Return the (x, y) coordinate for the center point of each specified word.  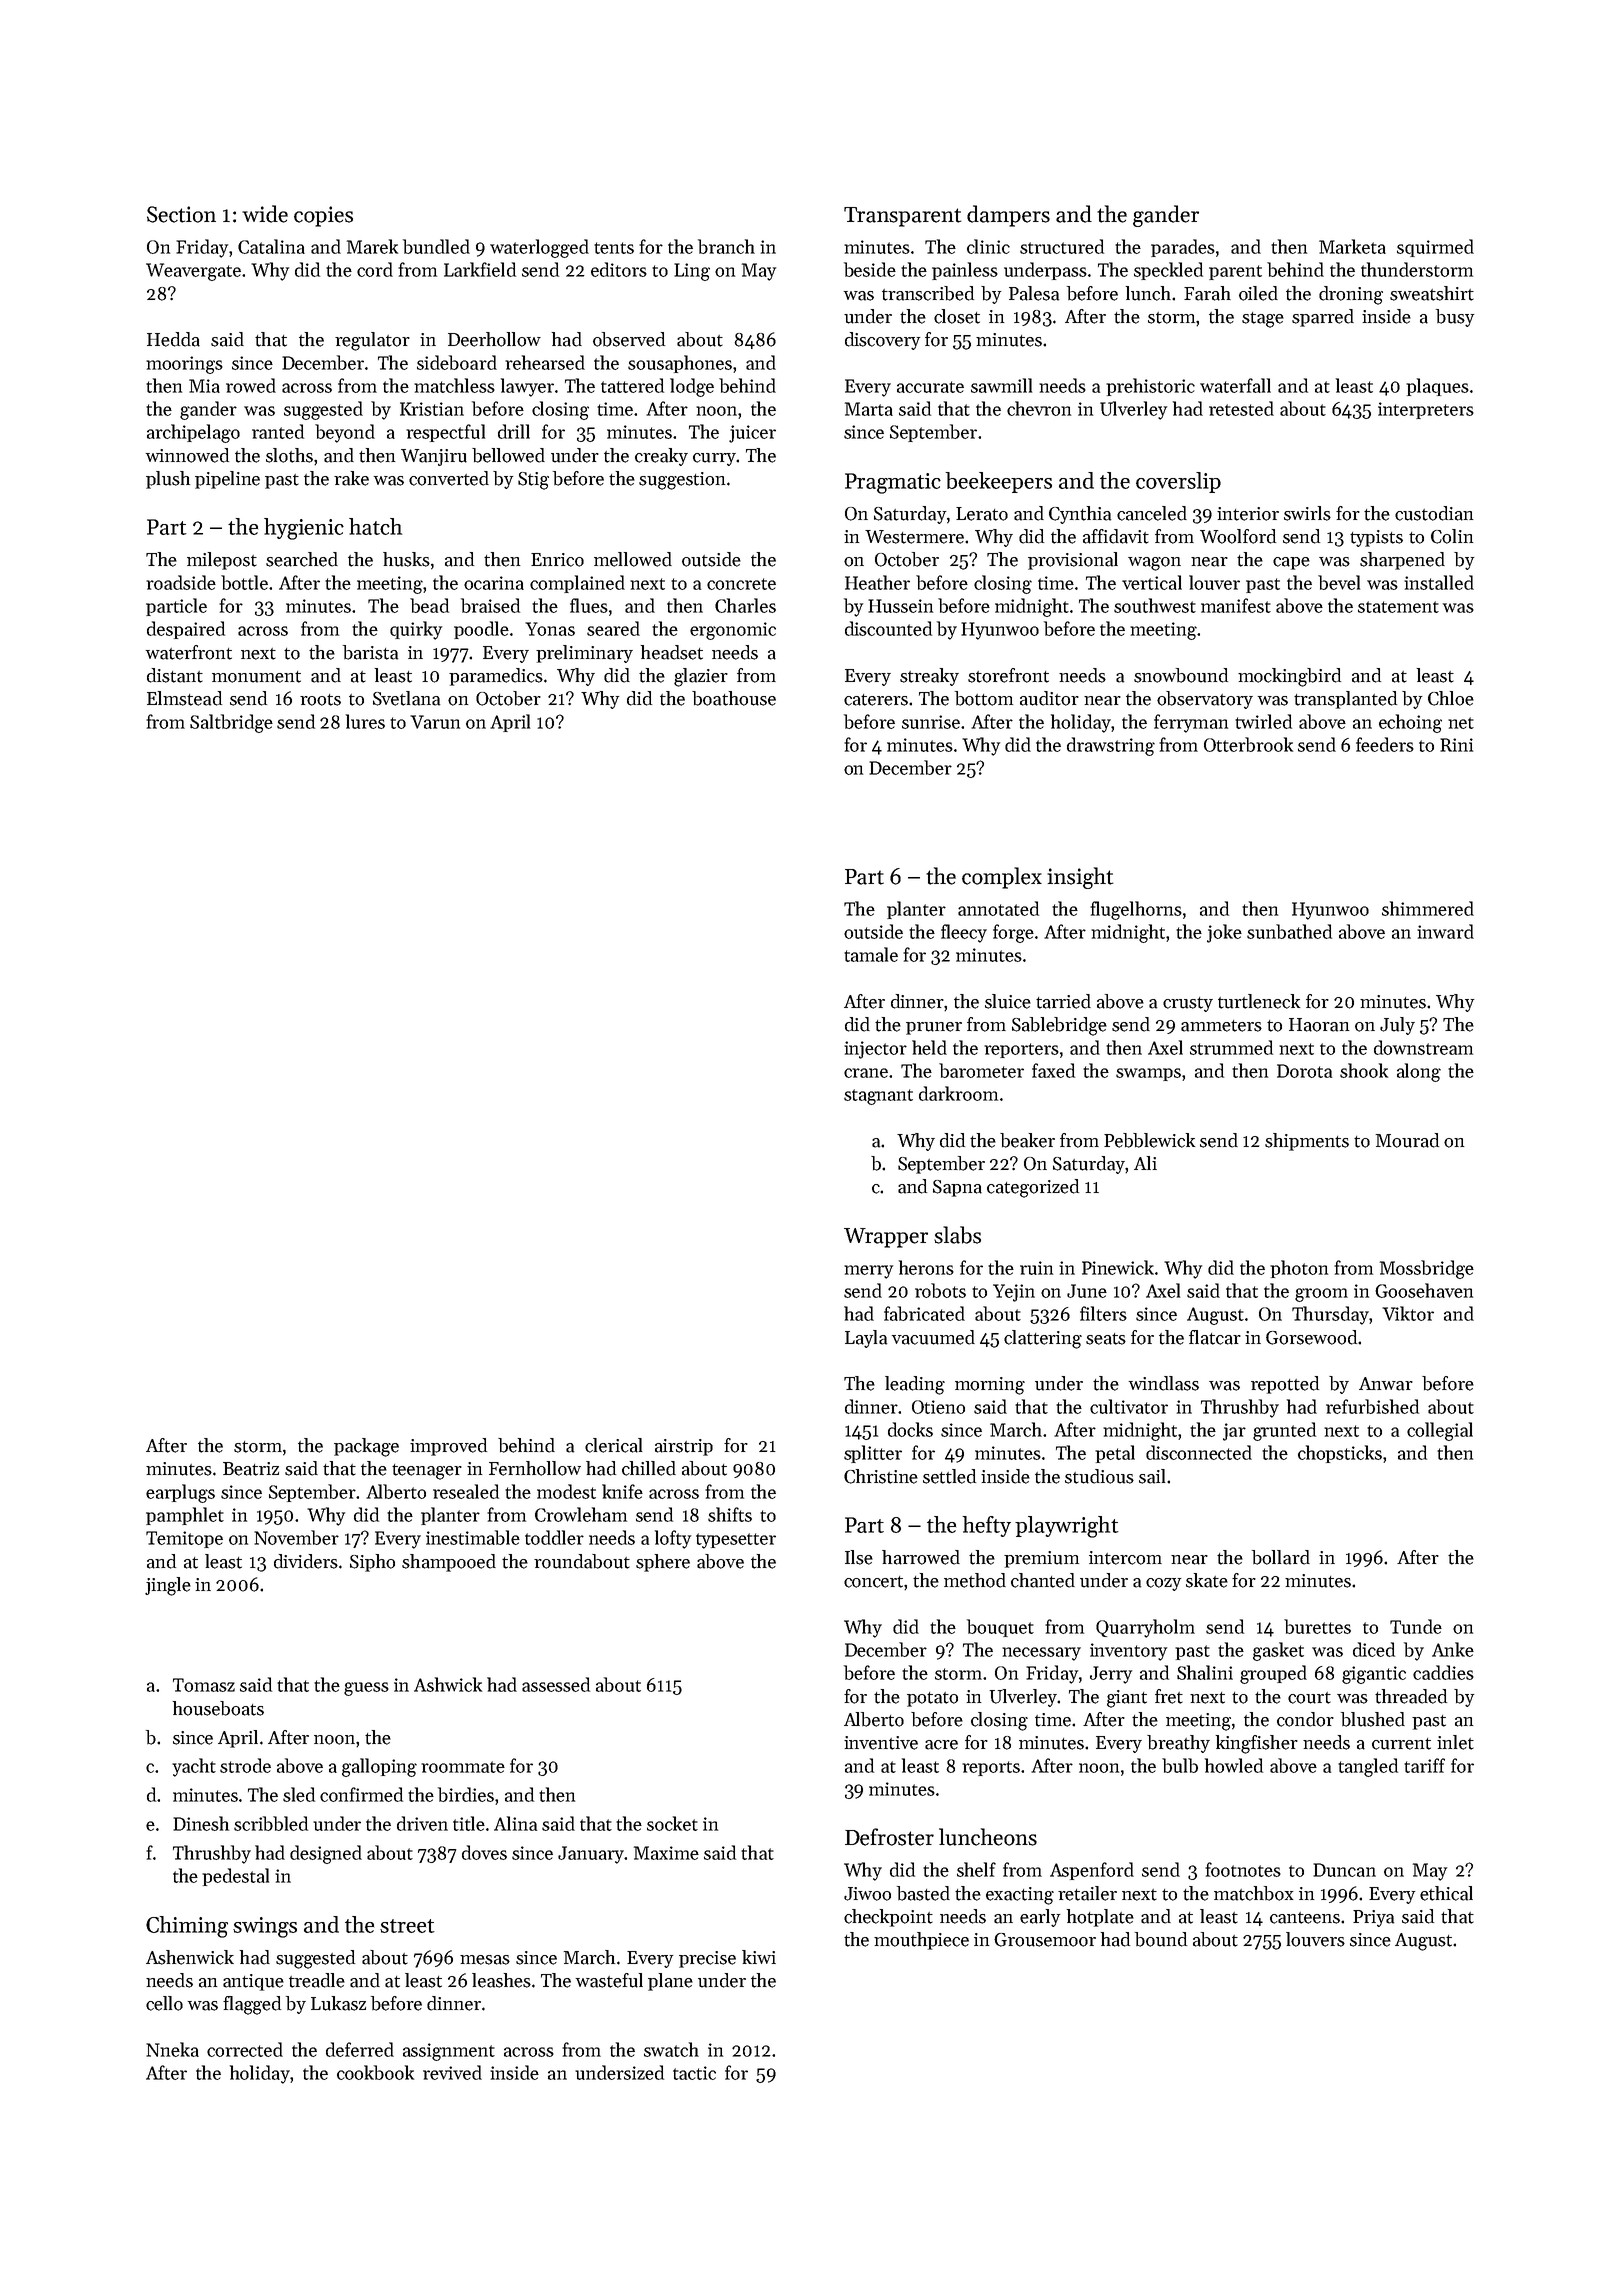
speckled (1168, 271)
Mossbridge (1427, 1269)
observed (629, 339)
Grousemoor (1045, 1940)
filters (1103, 1313)
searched (302, 559)
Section (181, 214)
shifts (730, 1514)
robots (940, 1290)
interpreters (1426, 410)
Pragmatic (893, 483)
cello (164, 2003)
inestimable (473, 1537)
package (366, 1447)
